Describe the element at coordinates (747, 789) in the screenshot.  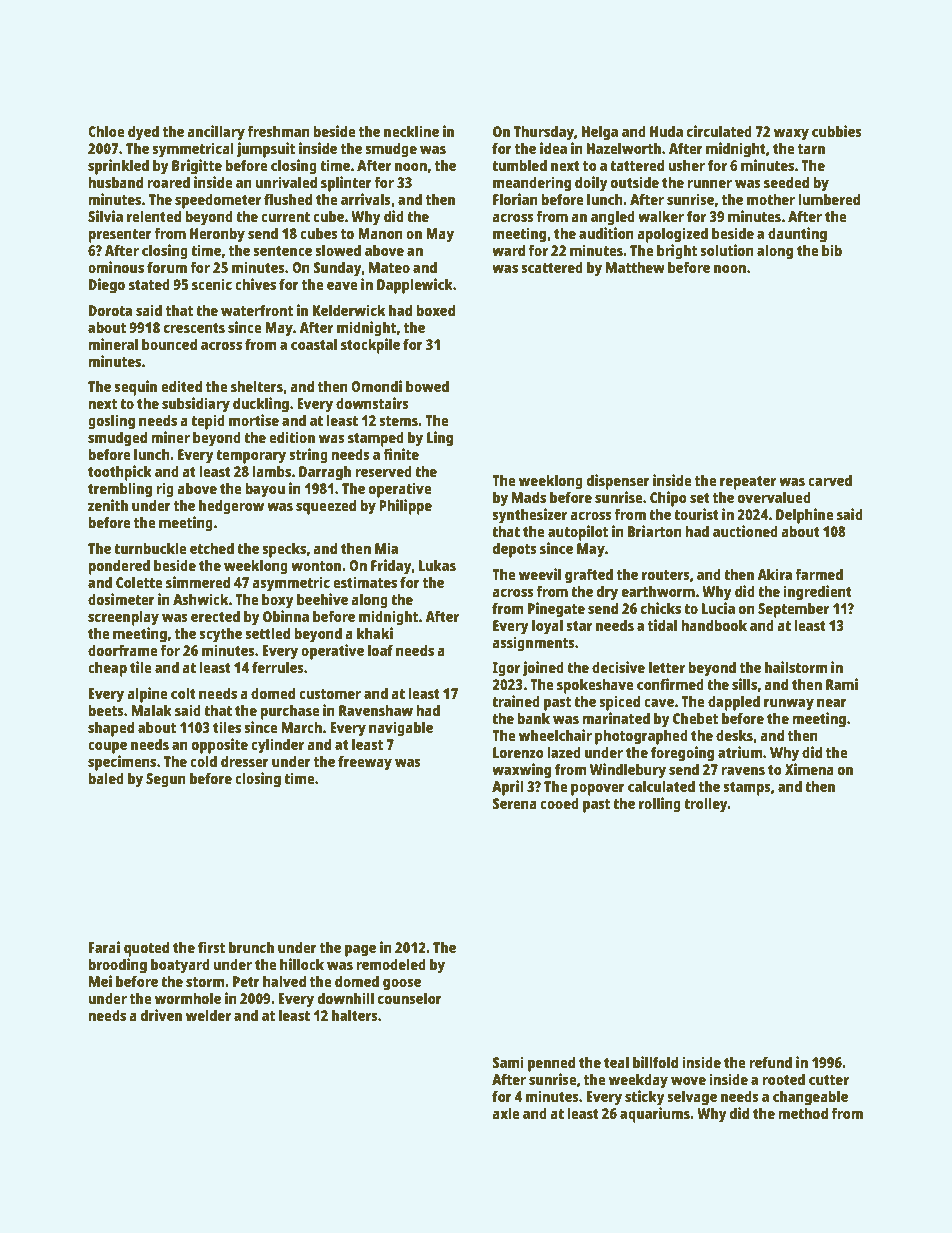
I see `stamps` at that location.
